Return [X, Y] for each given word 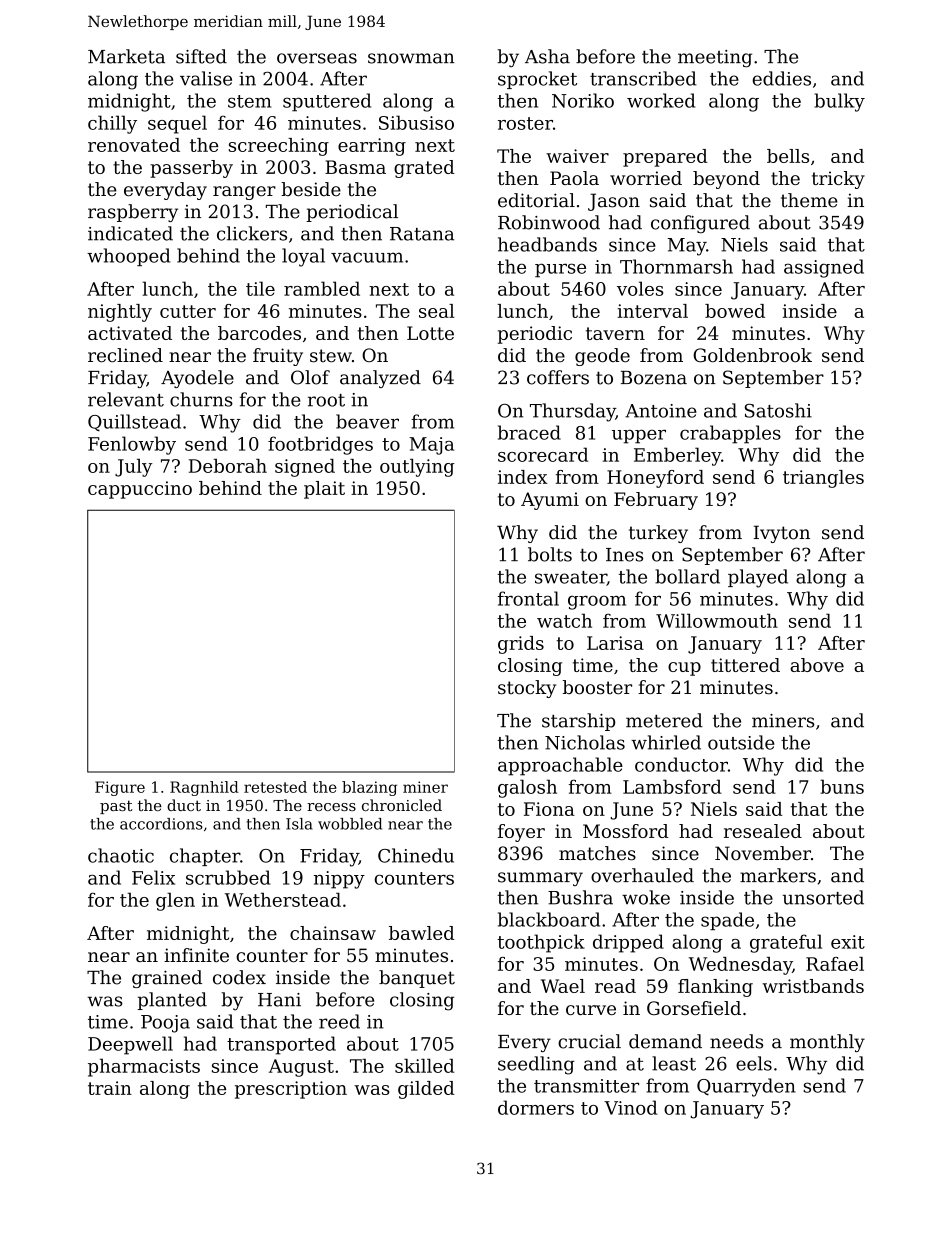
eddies [781, 78]
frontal [528, 598]
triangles [823, 479]
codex [239, 977]
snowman [411, 58]
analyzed [380, 379]
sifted [201, 56]
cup [684, 669]
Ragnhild [204, 788]
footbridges [320, 445]
